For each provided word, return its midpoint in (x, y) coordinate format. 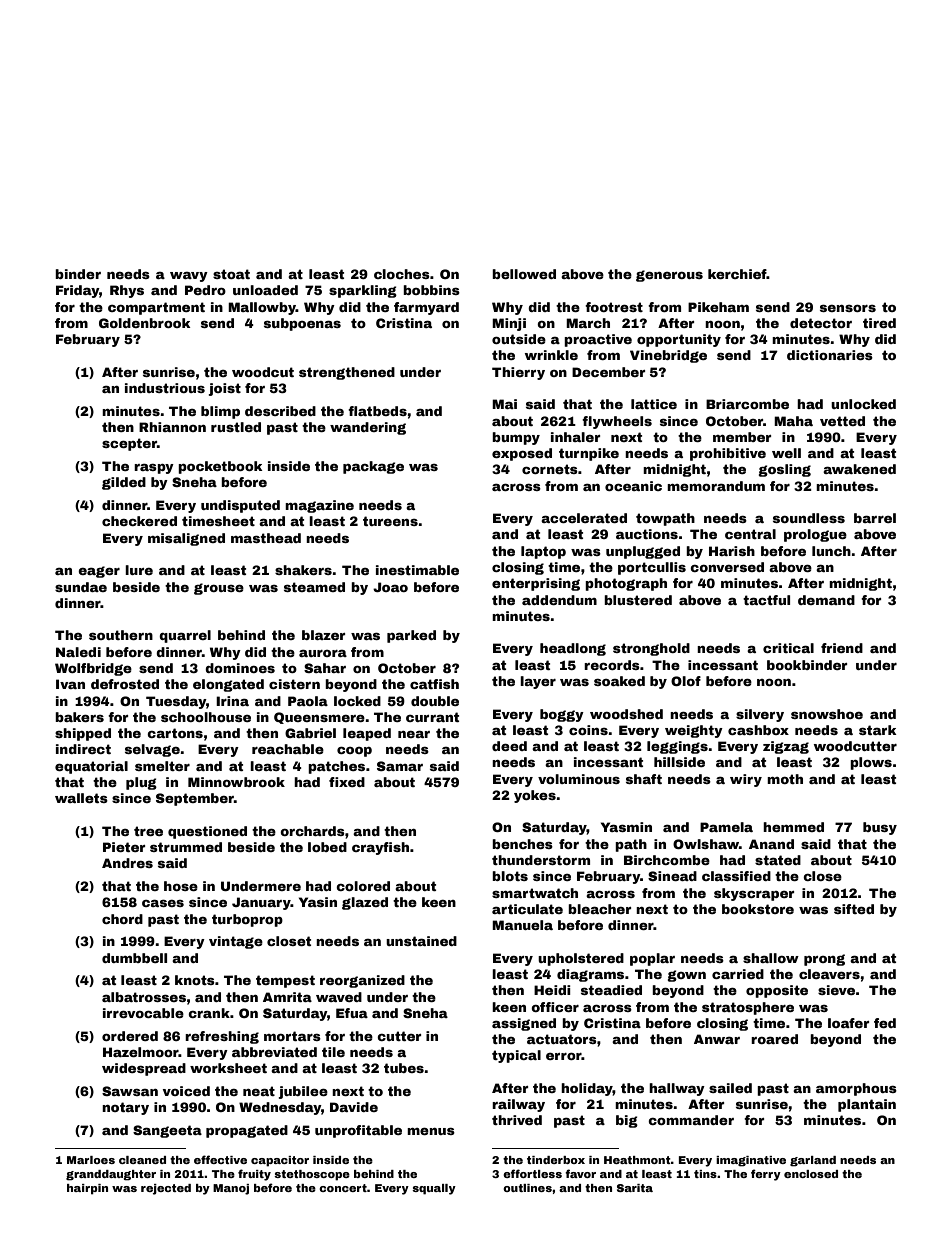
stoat (231, 274)
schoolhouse (206, 717)
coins (588, 730)
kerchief (737, 274)
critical (788, 648)
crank (209, 1013)
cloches (402, 274)
